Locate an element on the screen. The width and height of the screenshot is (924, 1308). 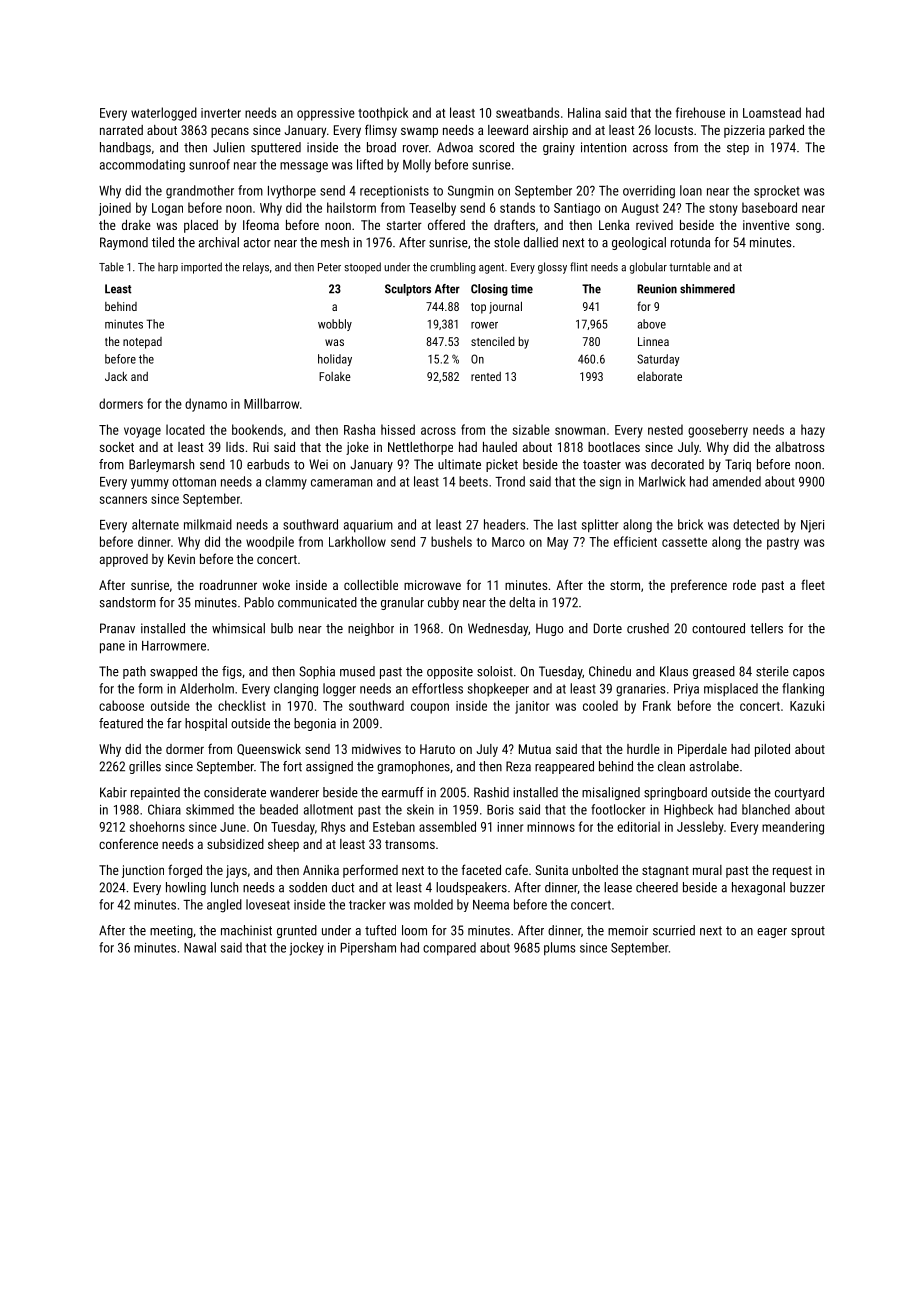
Chiara is located at coordinates (164, 809).
